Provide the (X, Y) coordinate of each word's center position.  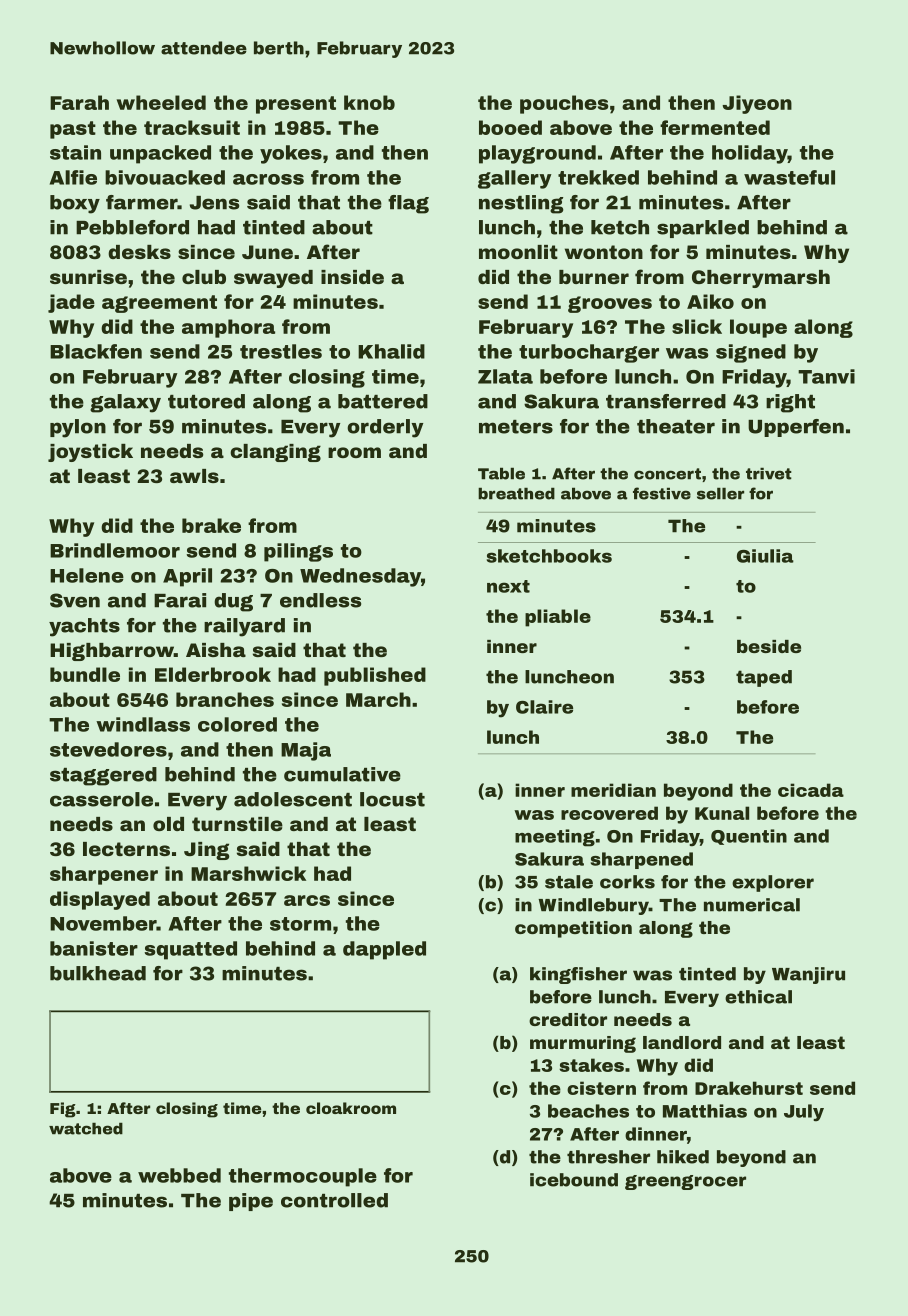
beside (769, 646)
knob (369, 102)
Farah (79, 102)
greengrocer (685, 1182)
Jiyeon (757, 104)
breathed (516, 494)
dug (233, 602)
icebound (574, 1180)
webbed (179, 1175)
